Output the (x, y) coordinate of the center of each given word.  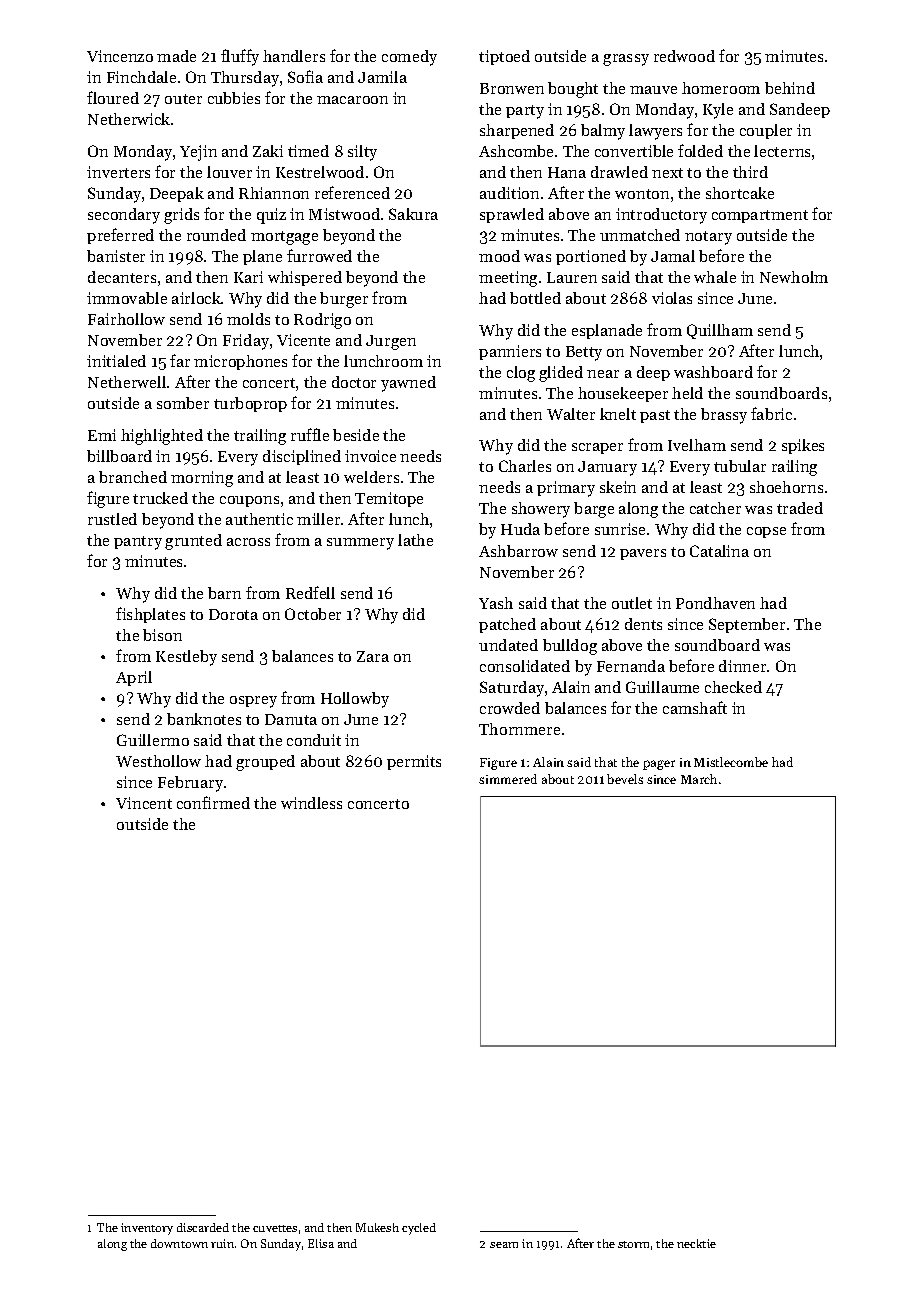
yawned (408, 384)
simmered (508, 779)
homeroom (721, 88)
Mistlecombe (731, 762)
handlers (294, 56)
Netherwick (129, 119)
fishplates (150, 615)
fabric (771, 413)
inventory (147, 1229)
